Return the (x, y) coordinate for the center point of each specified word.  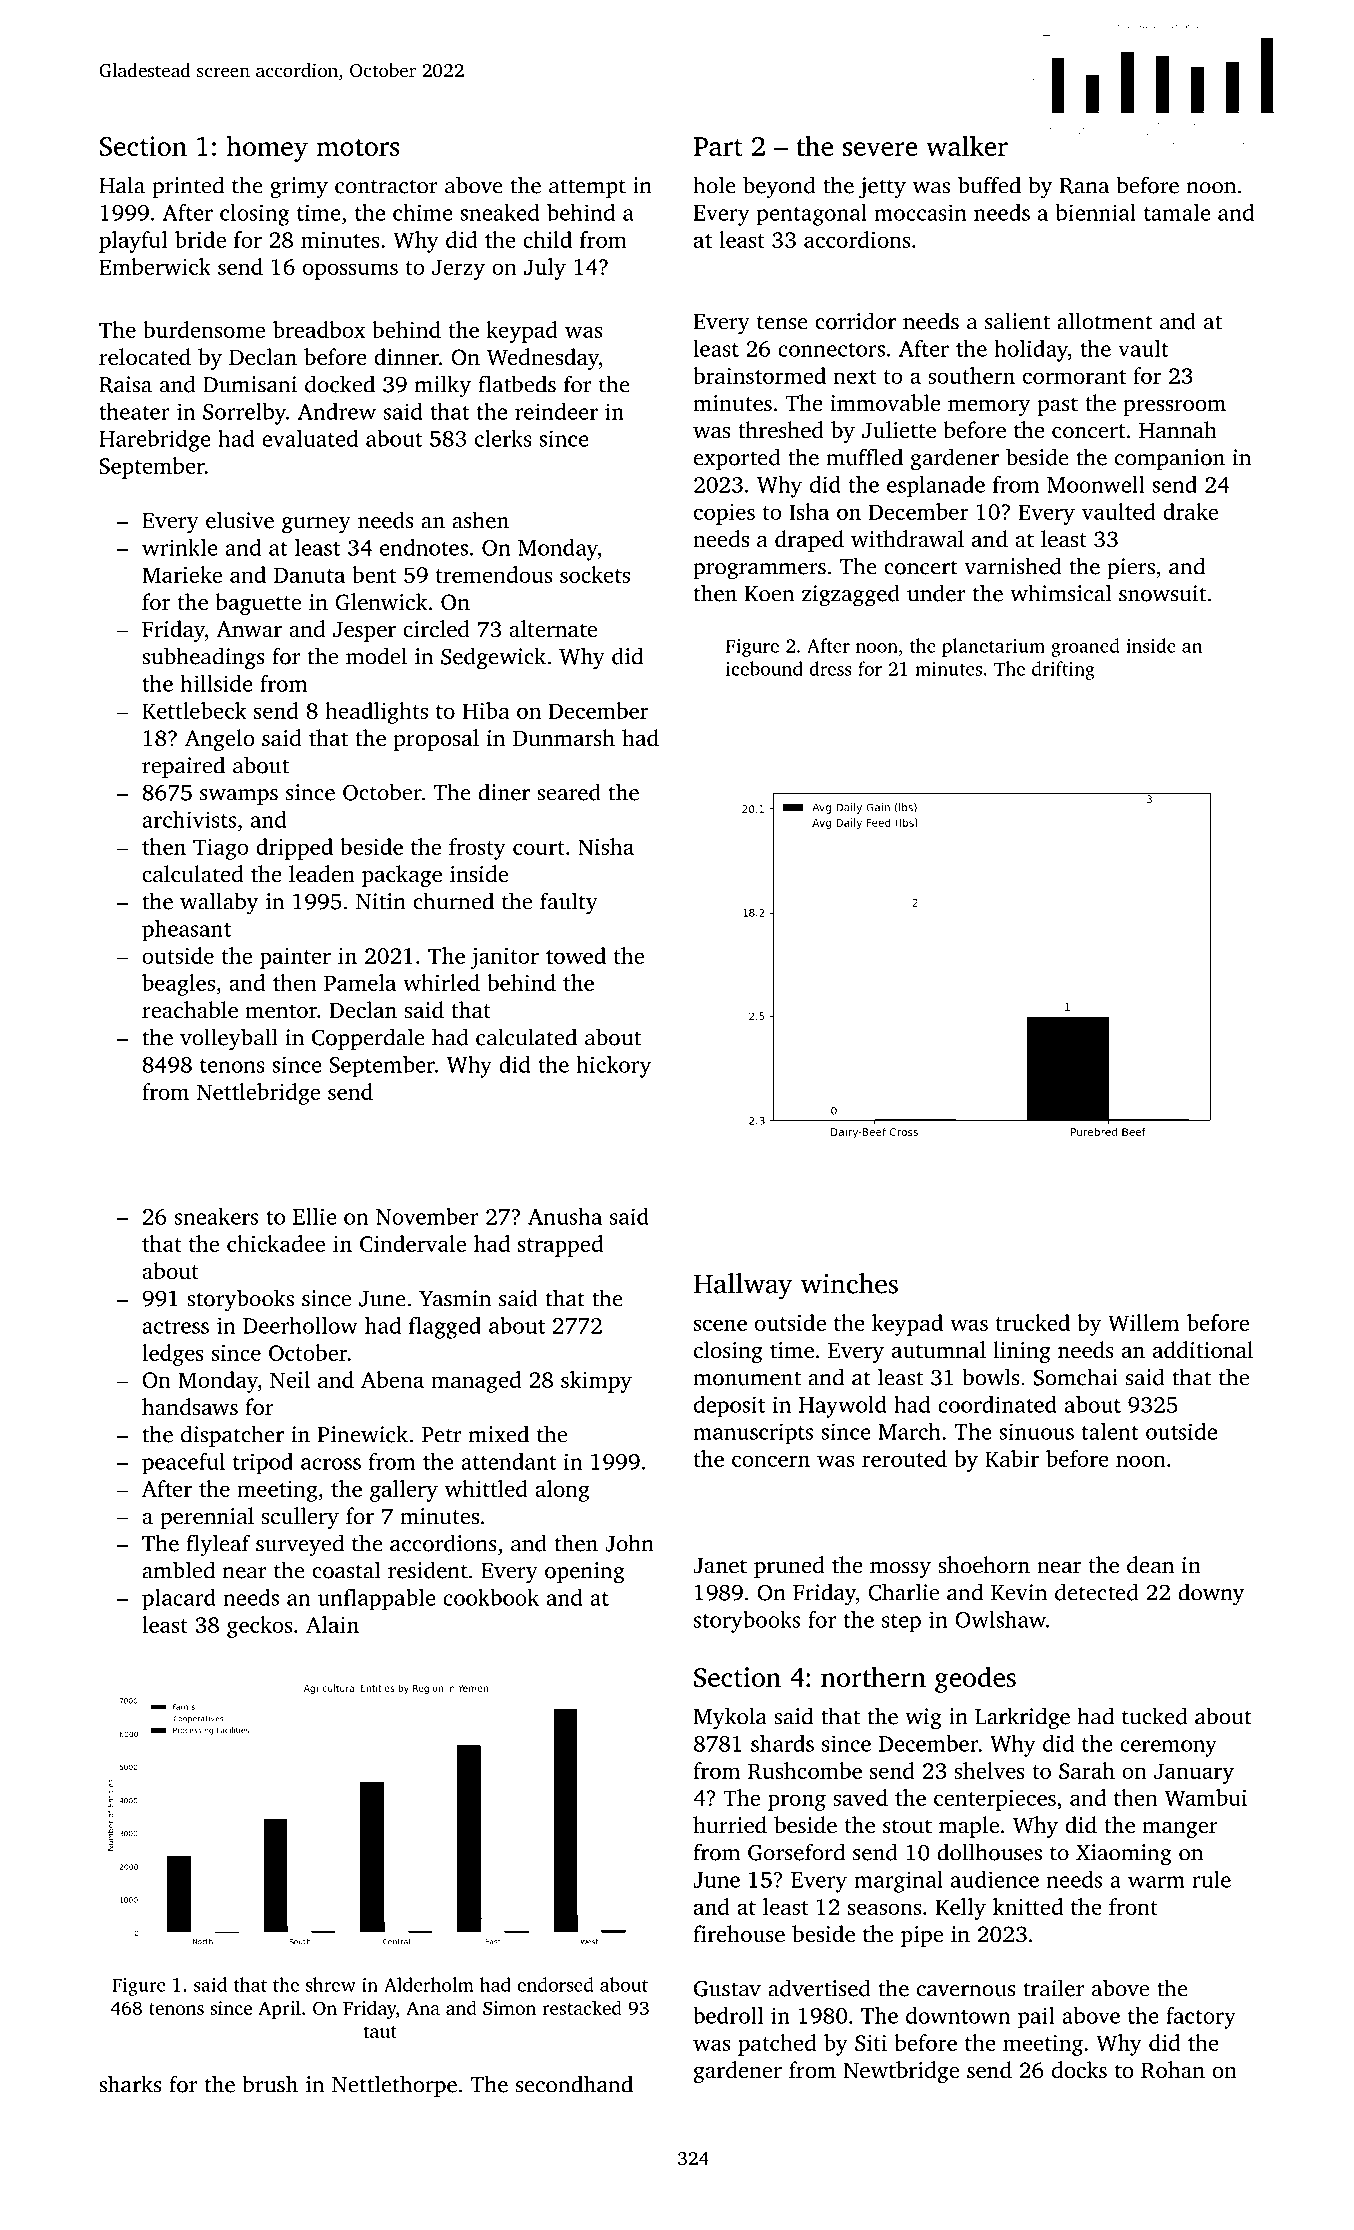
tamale (1177, 212)
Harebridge (155, 441)
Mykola (730, 1718)
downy (1211, 1594)
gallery (404, 1491)
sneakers (216, 1216)
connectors (831, 350)
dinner (406, 357)
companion (1170, 459)
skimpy (596, 1382)
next (855, 377)
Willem (1143, 1322)
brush (270, 2084)
